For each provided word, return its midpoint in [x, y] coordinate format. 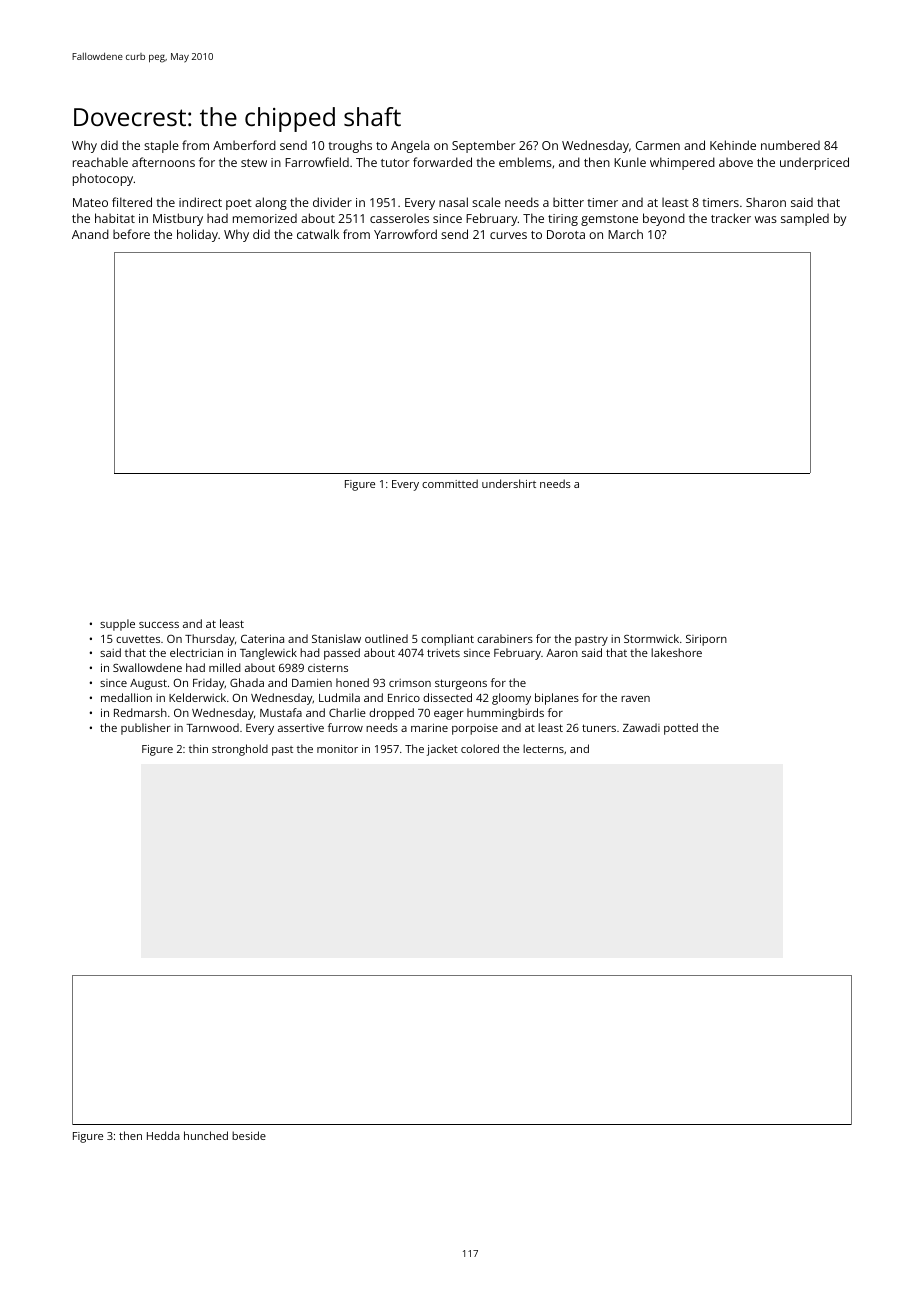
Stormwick [651, 638]
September [483, 146]
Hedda [163, 1135]
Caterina [262, 638]
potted [681, 729]
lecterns [543, 748]
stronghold [240, 750]
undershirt [509, 483]
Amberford [244, 145]
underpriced [814, 163]
